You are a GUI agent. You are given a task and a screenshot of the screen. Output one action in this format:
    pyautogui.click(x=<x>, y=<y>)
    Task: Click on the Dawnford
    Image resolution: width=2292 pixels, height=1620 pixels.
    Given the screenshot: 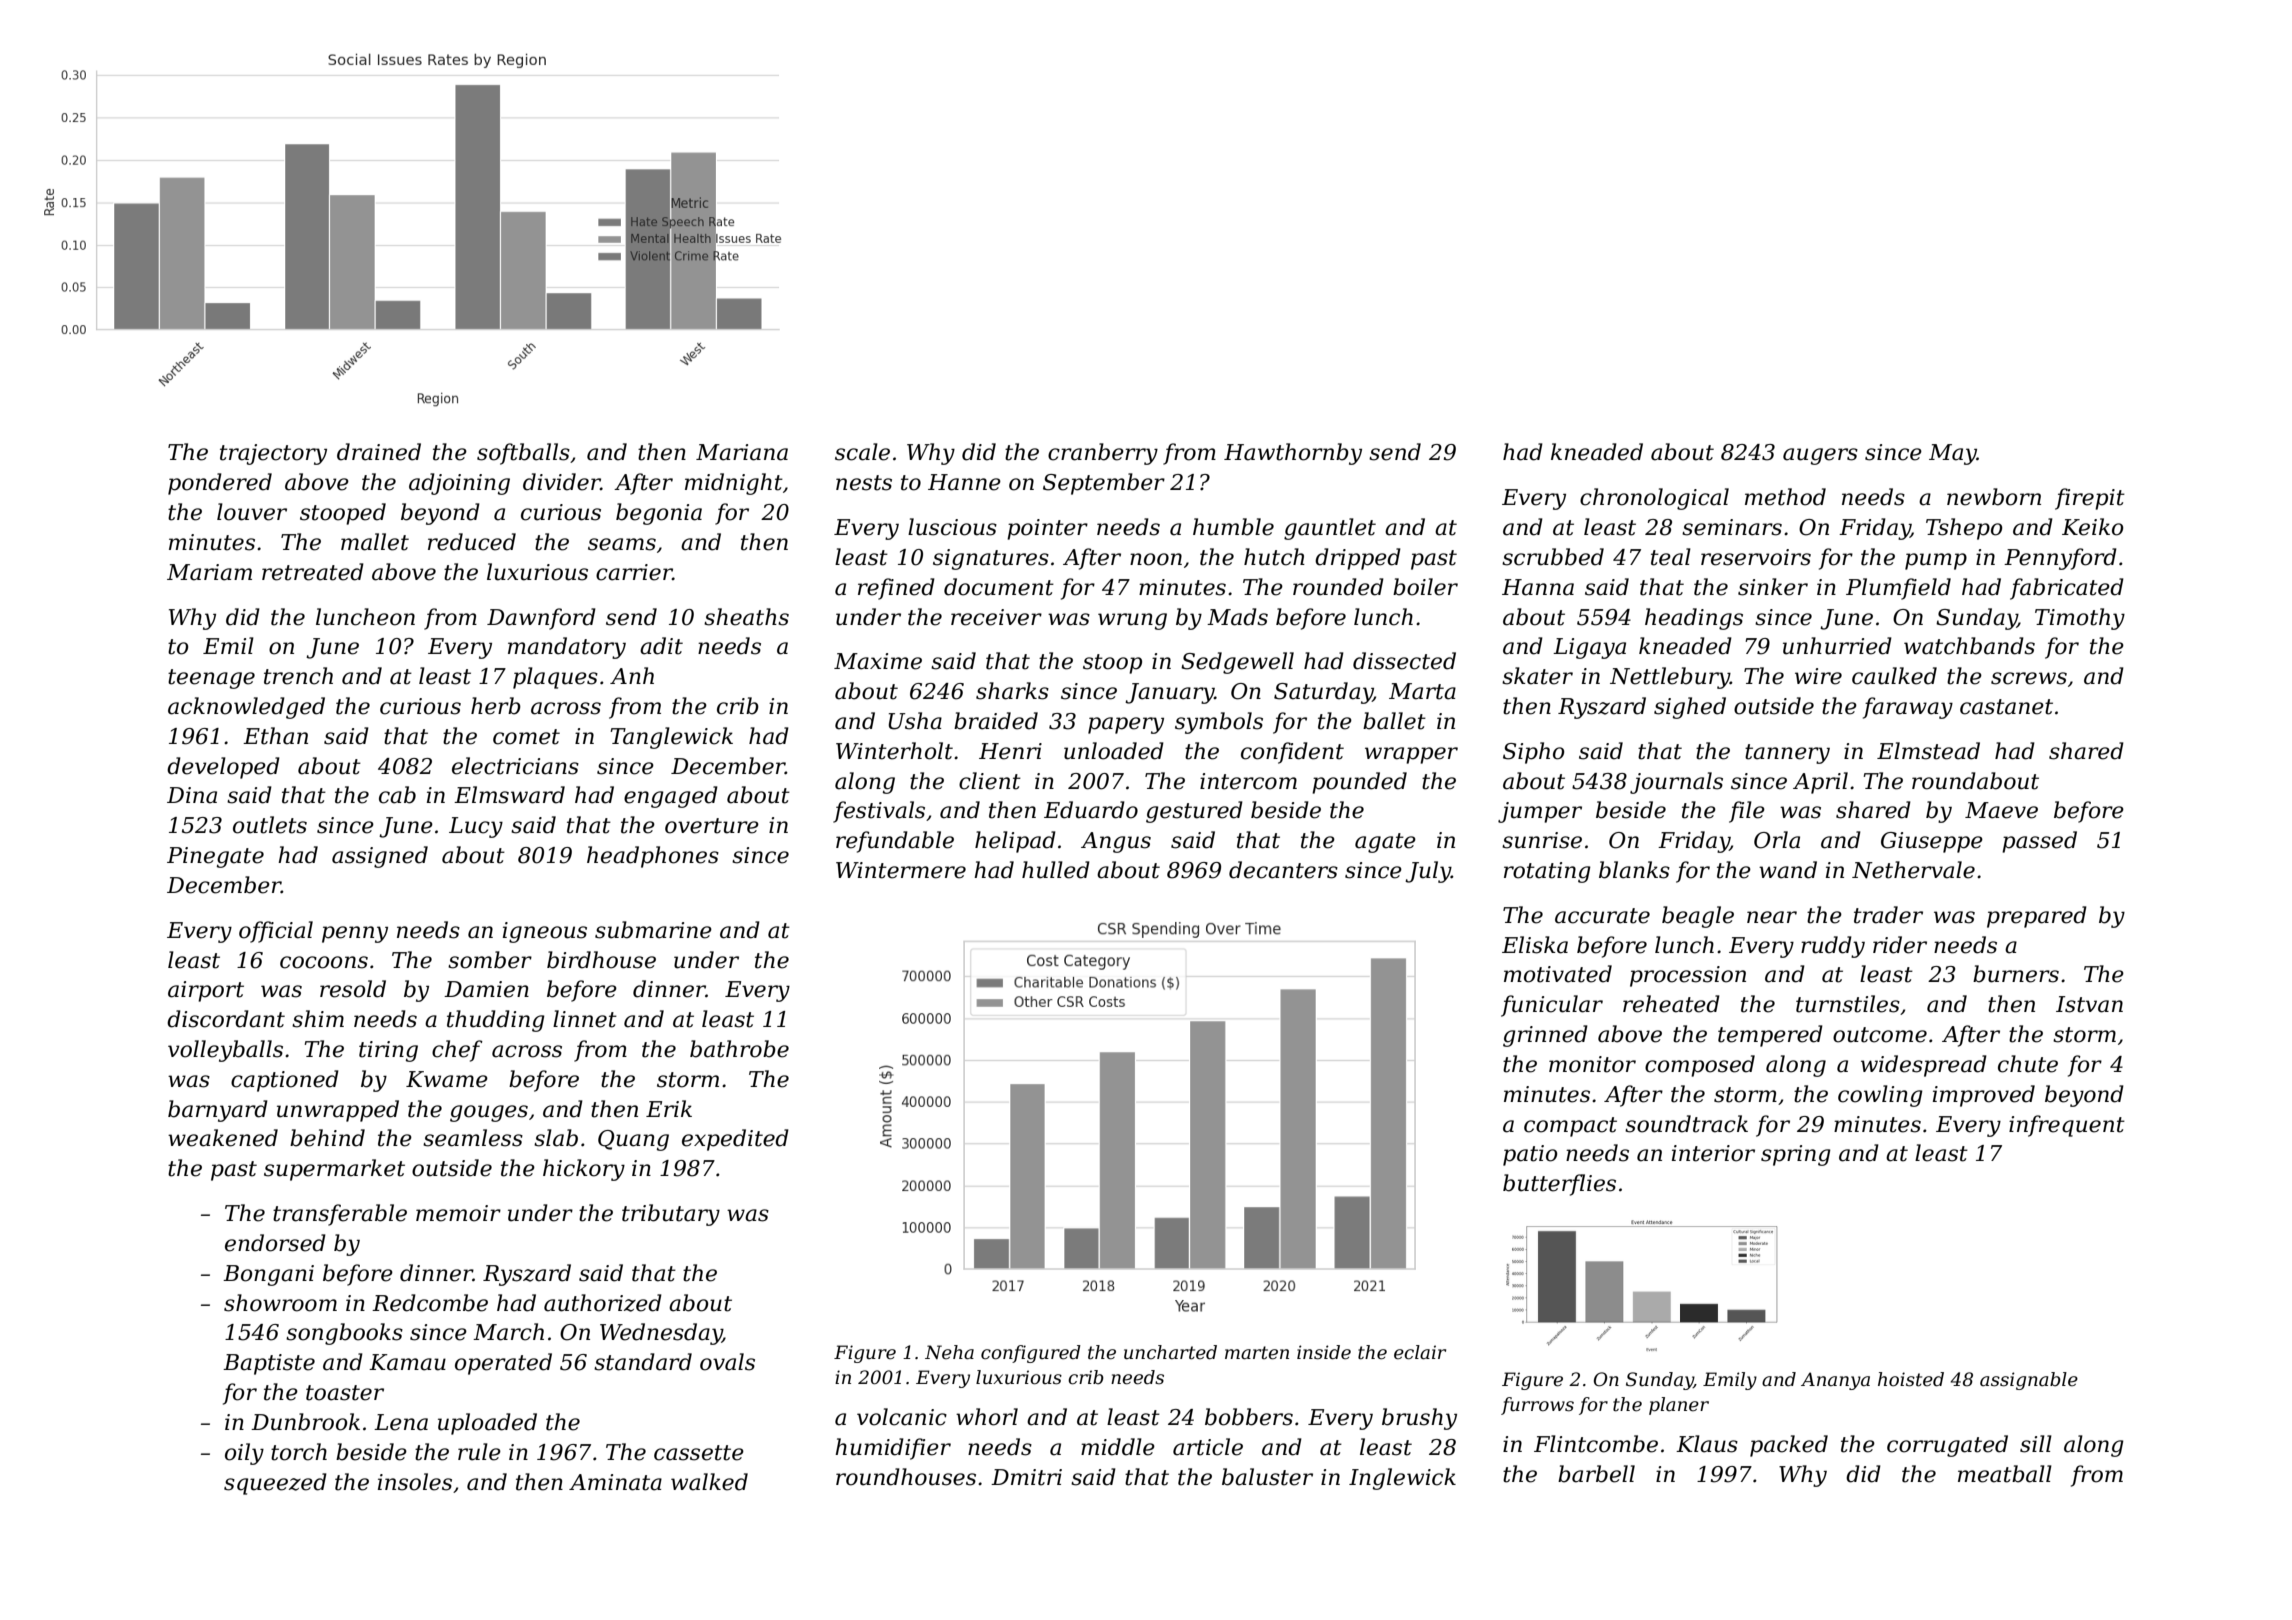 What is the action you would take?
    pyautogui.click(x=541, y=619)
